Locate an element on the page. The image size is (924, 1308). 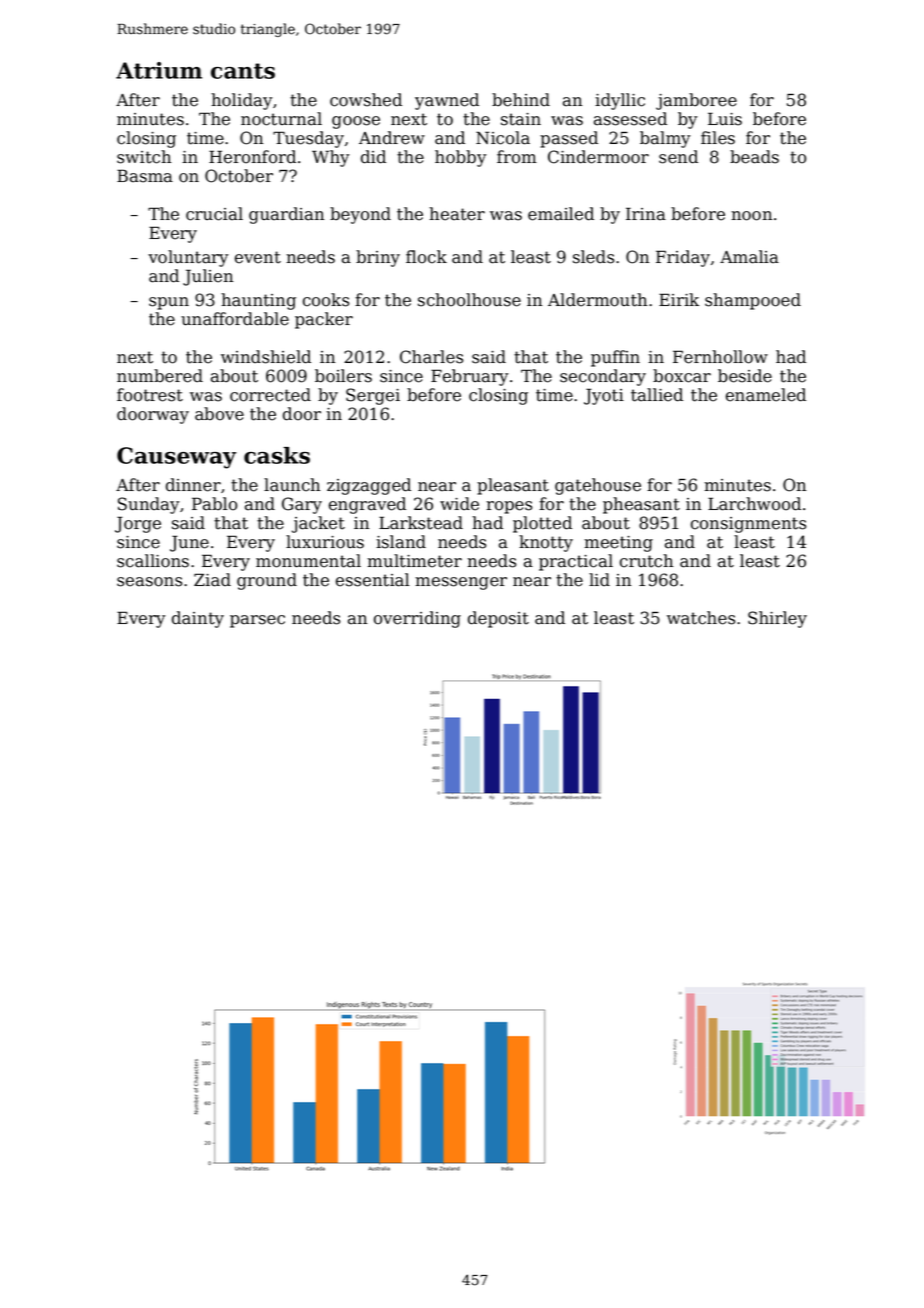
Amalia is located at coordinates (749, 257).
